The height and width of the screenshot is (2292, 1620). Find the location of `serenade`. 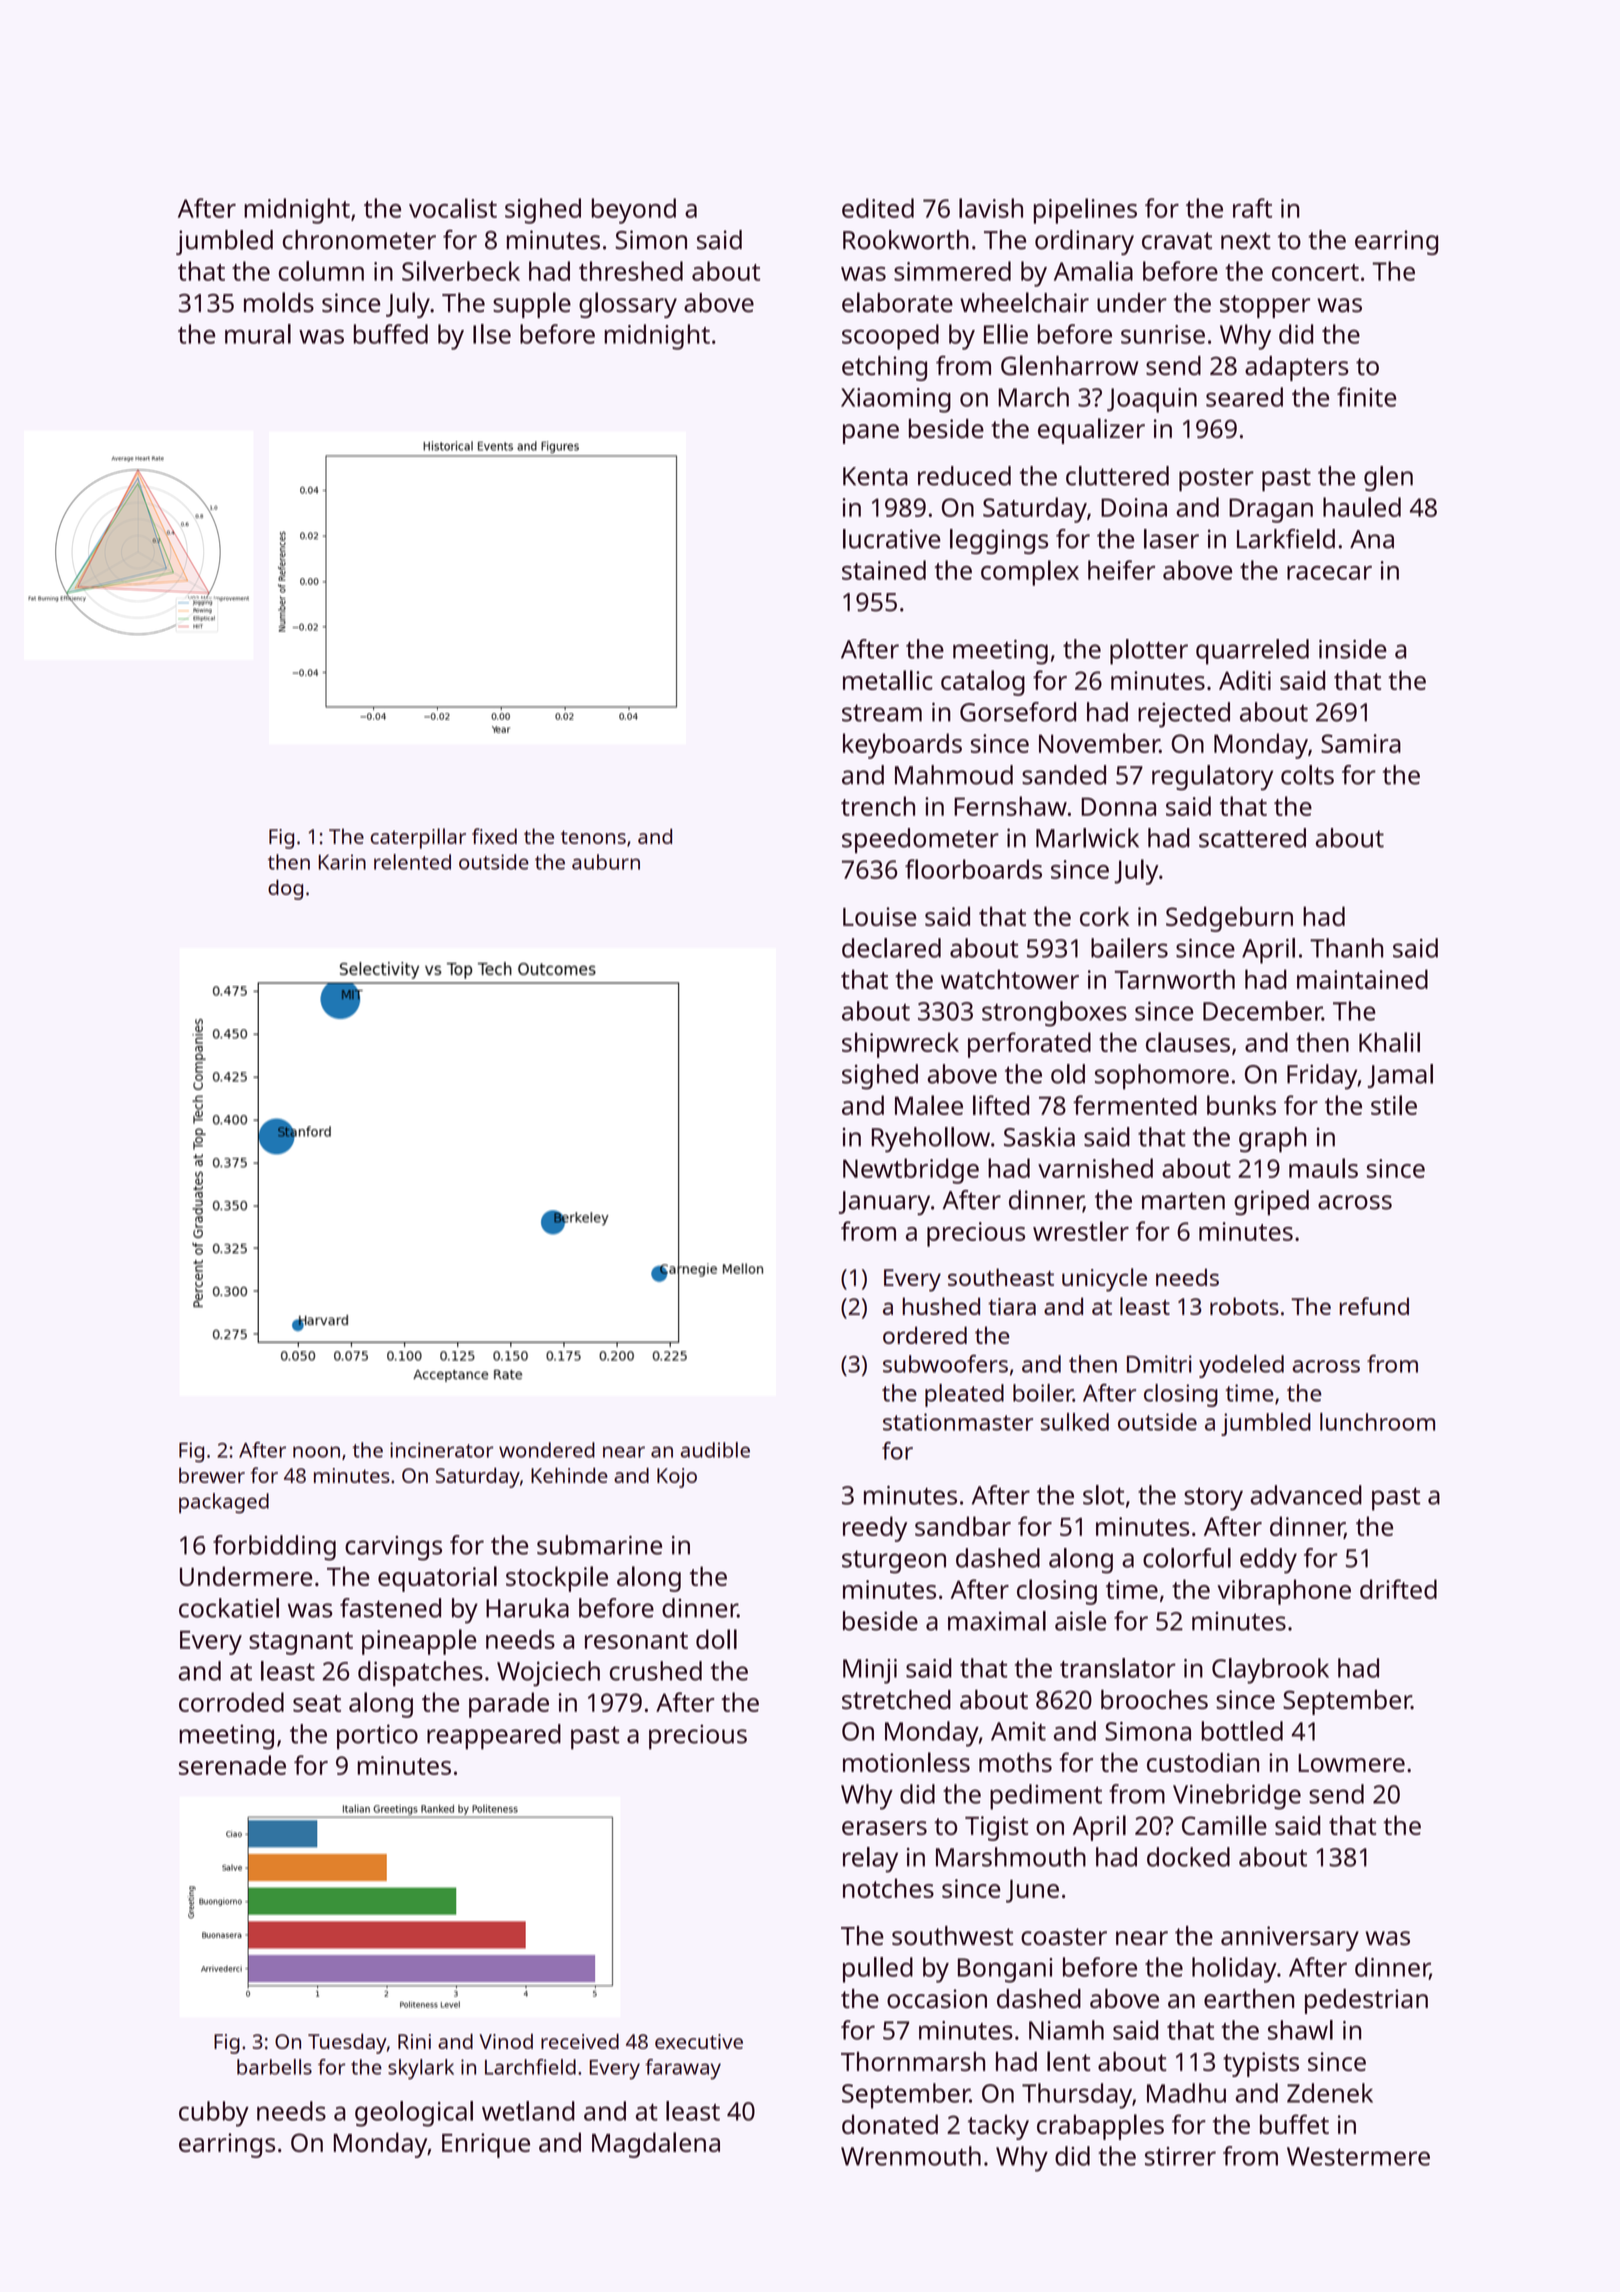

serenade is located at coordinates (232, 1765).
